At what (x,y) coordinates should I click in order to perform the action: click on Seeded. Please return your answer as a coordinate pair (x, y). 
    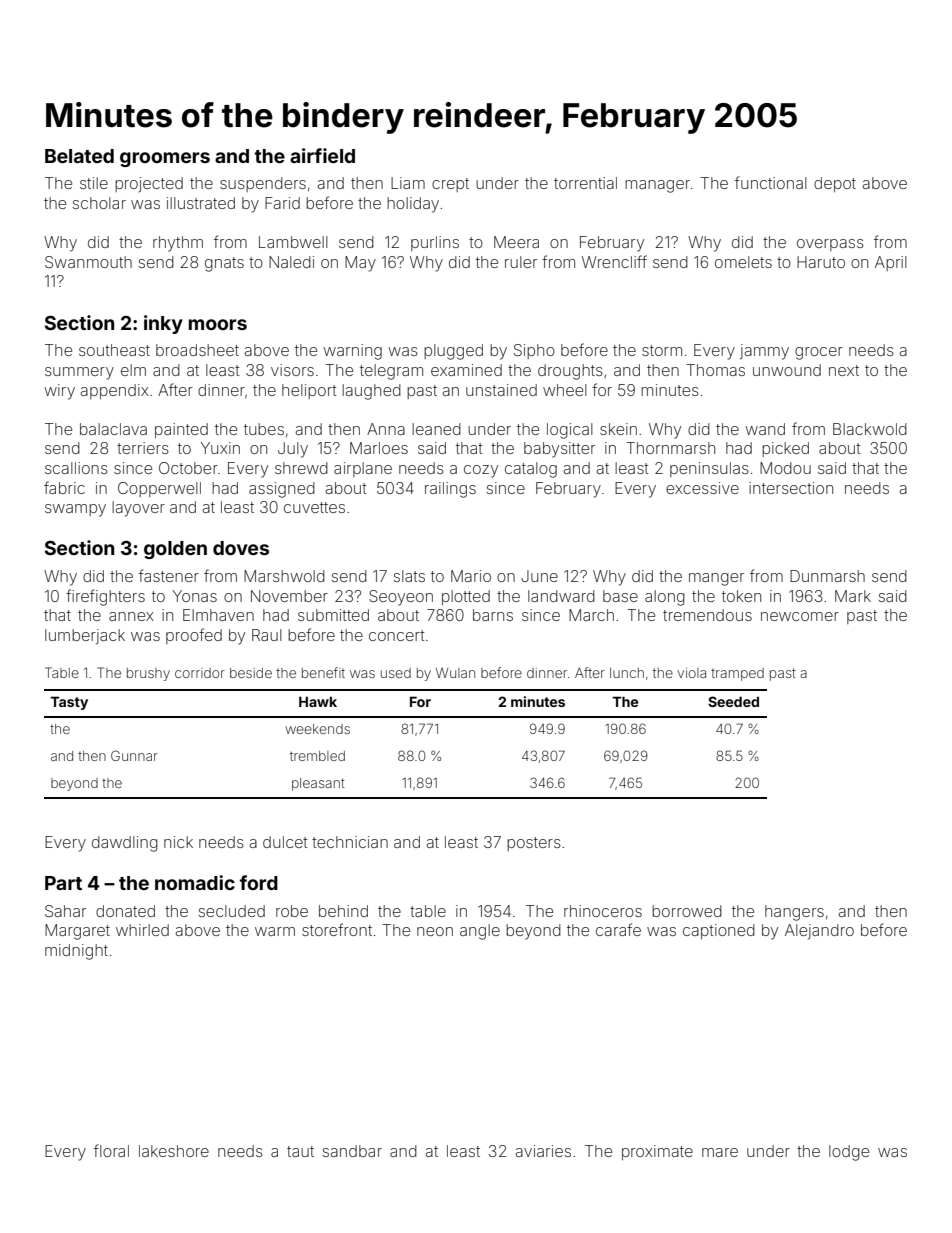
    Looking at the image, I should click on (733, 701).
